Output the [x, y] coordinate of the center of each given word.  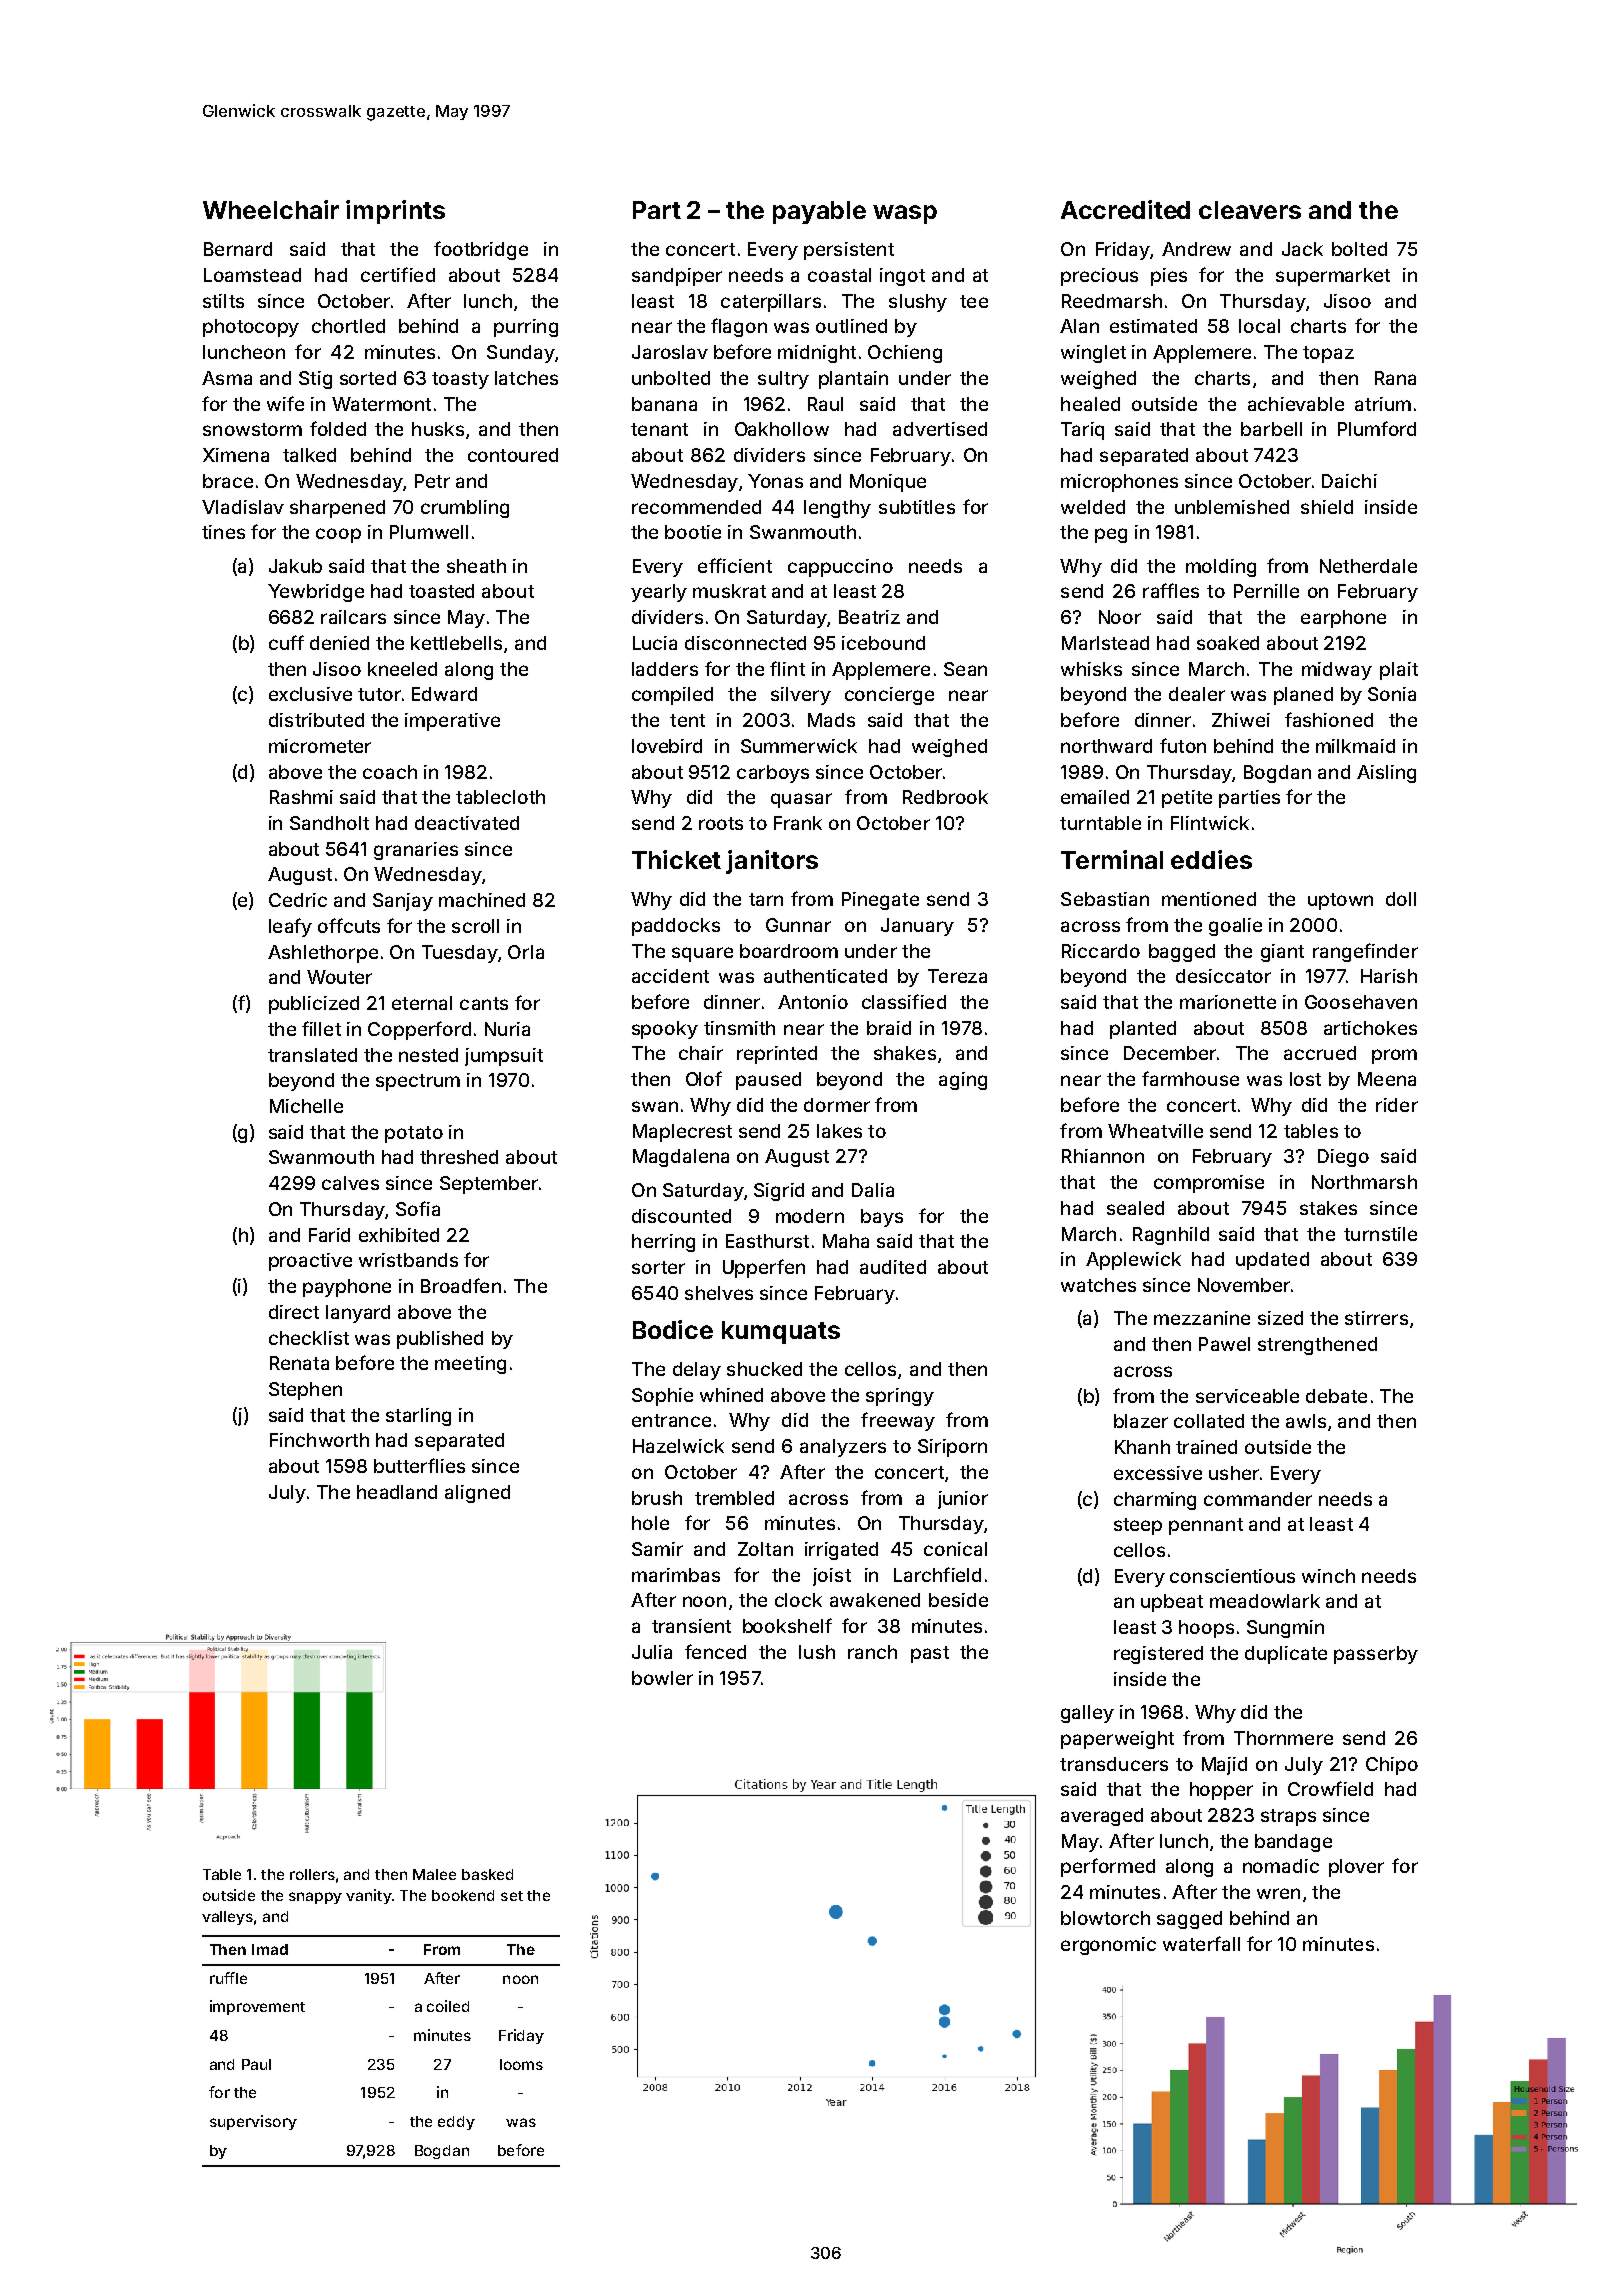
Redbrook [945, 797]
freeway [898, 1421]
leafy [290, 927]
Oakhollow [782, 429]
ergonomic [1108, 1946]
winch [1328, 1576]
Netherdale [1368, 566]
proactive [310, 1262]
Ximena [236, 455]
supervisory [253, 2122]
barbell [1271, 429]
